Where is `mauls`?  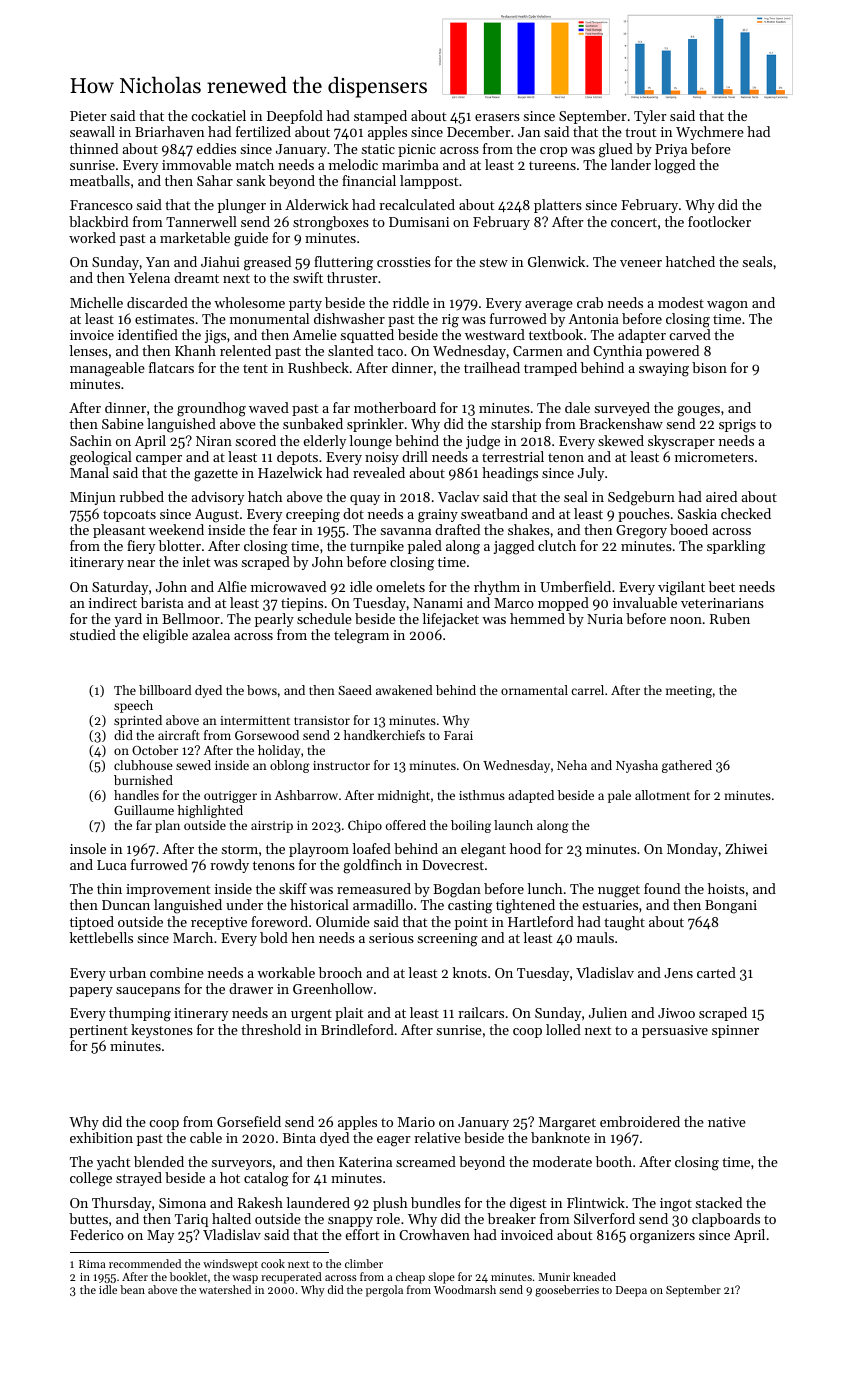
mauls is located at coordinates (595, 937).
